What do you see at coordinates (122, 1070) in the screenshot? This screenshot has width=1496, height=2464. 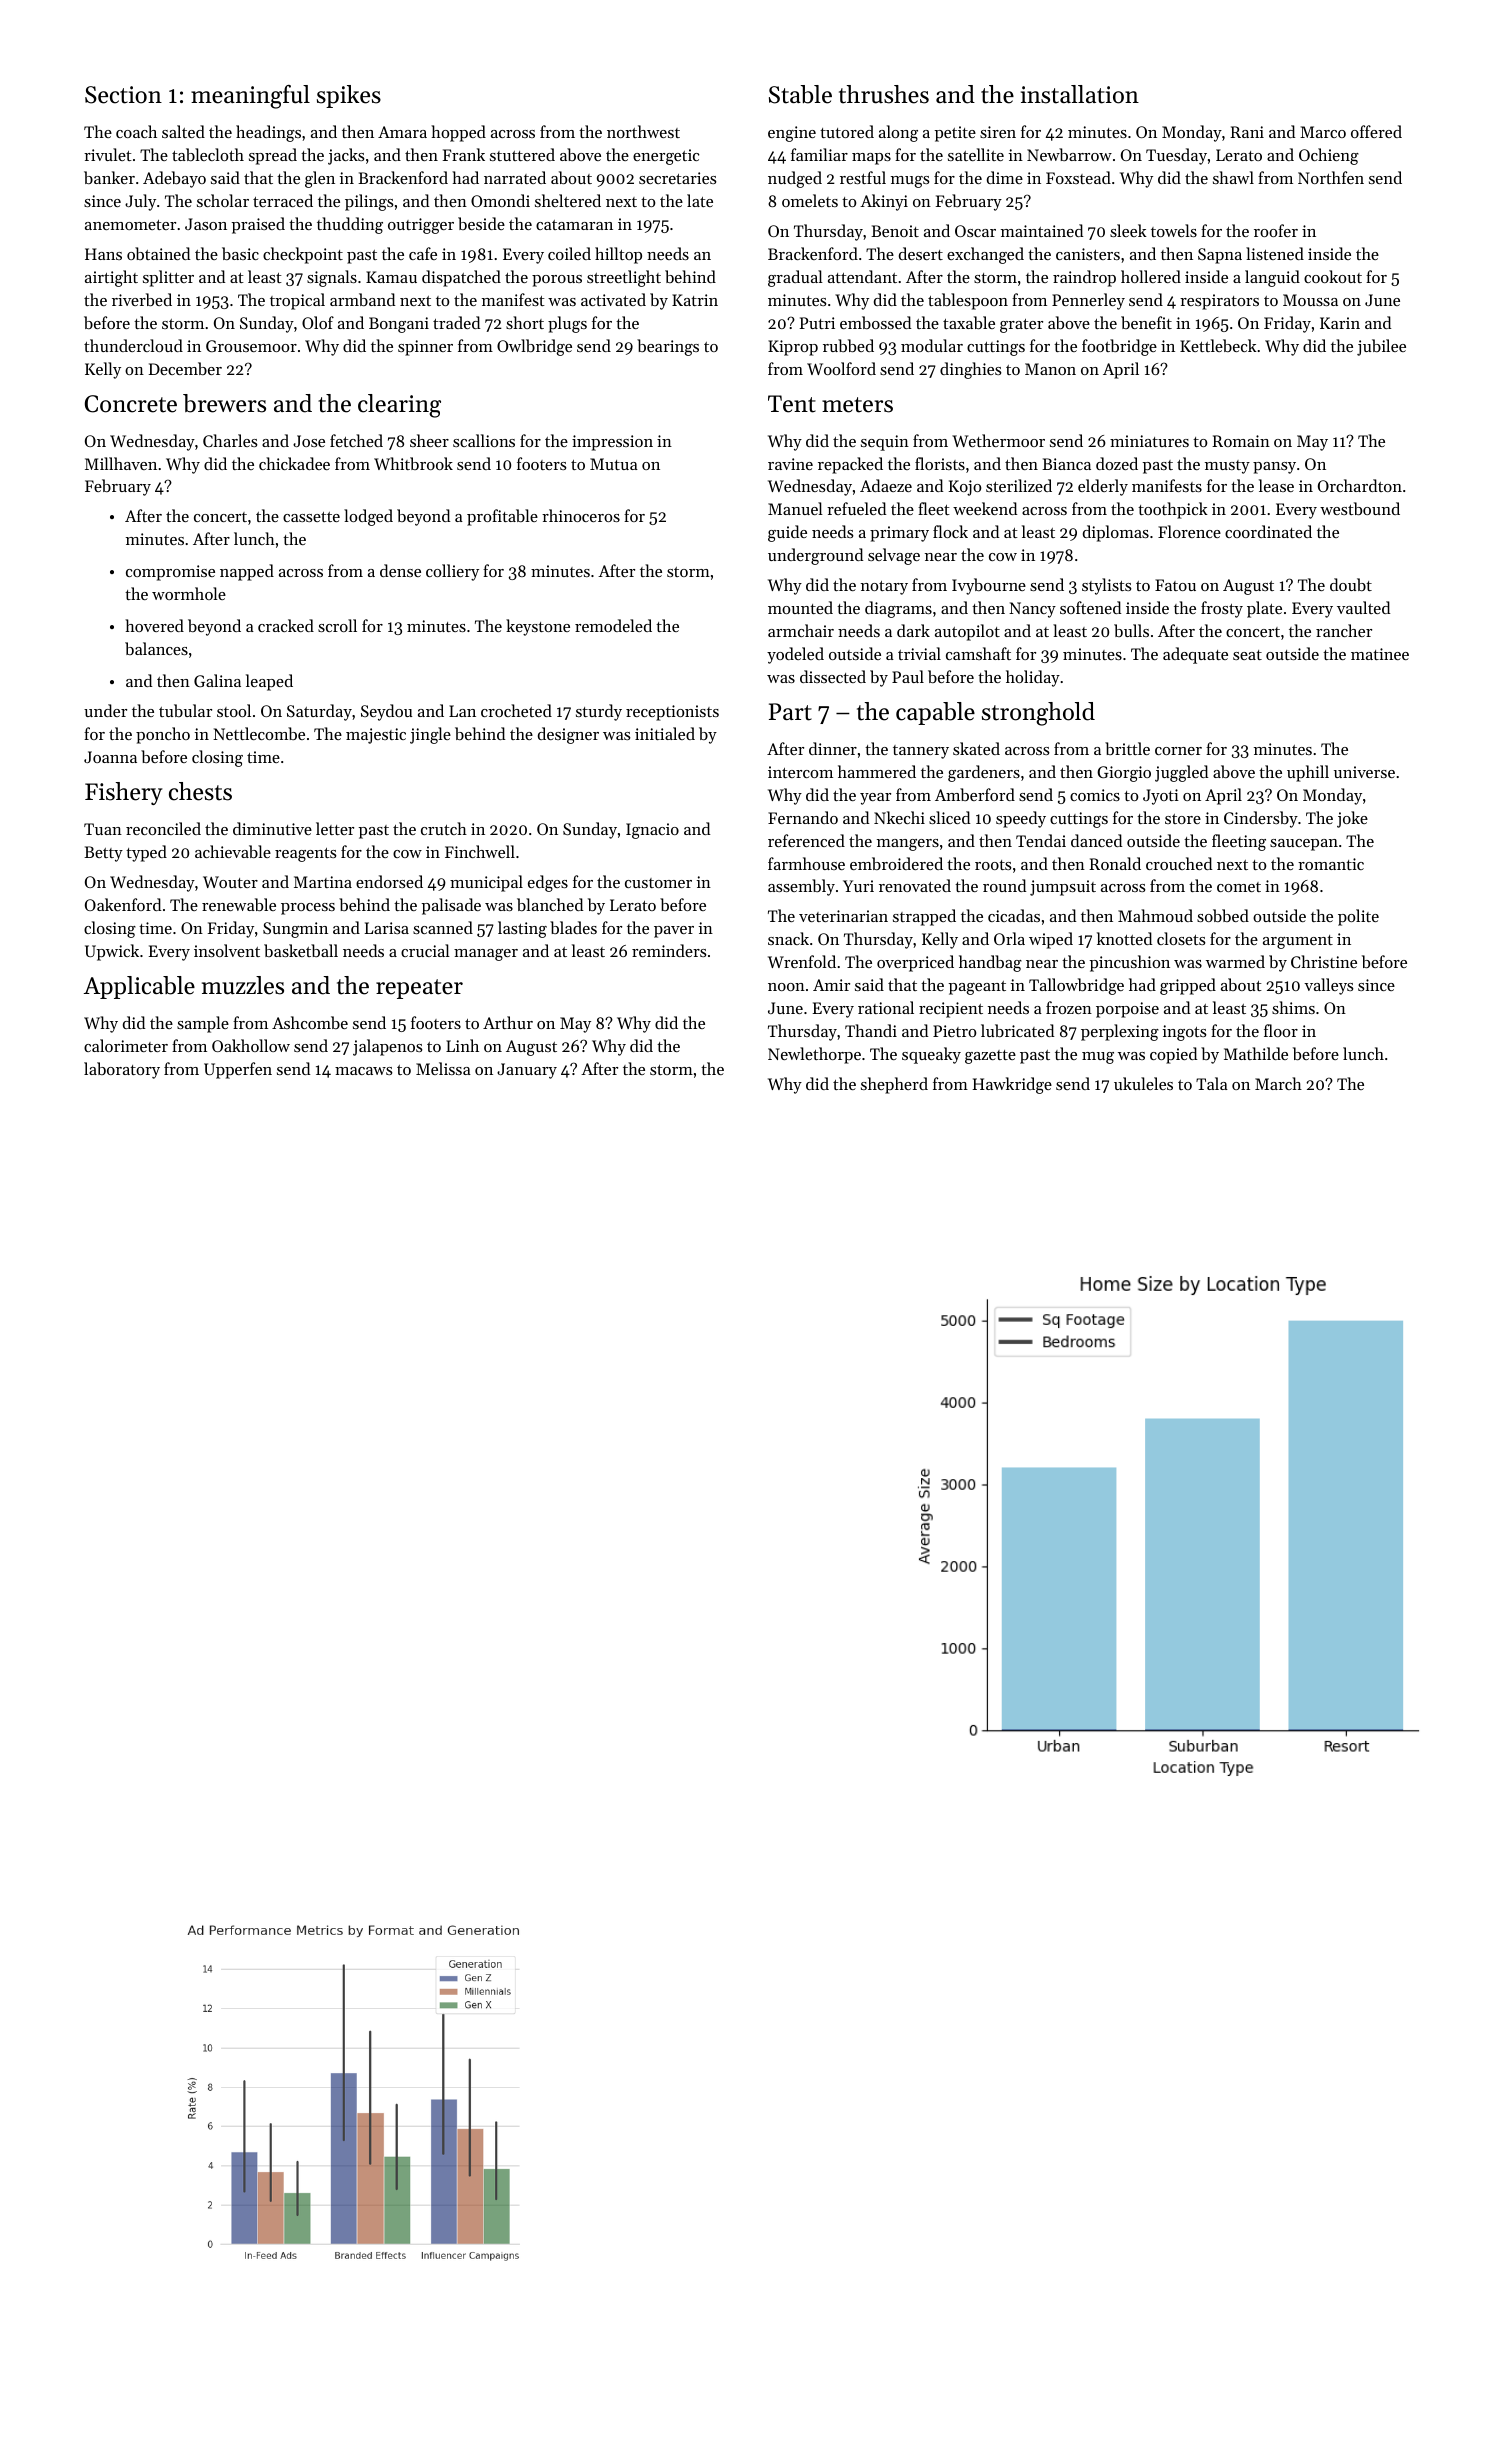 I see `laboratory` at bounding box center [122, 1070].
